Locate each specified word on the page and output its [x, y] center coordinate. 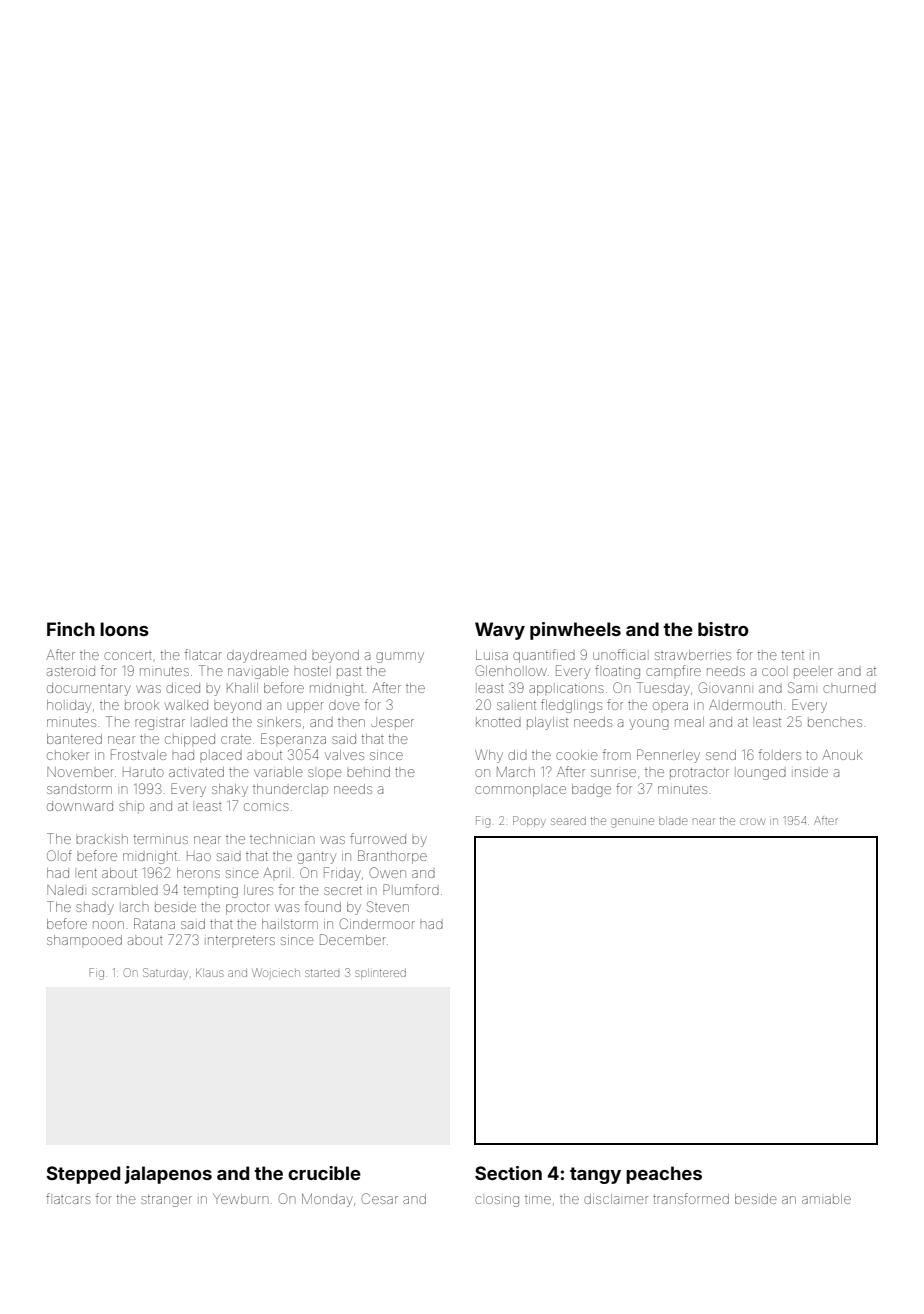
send [721, 755]
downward [80, 806]
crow [752, 821]
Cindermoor [377, 923]
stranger [166, 1201]
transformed [691, 1198]
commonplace [520, 791]
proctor [248, 909]
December [353, 939]
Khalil [242, 688]
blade [673, 821]
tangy [595, 1175]
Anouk [842, 754]
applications [566, 690]
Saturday [165, 973]
